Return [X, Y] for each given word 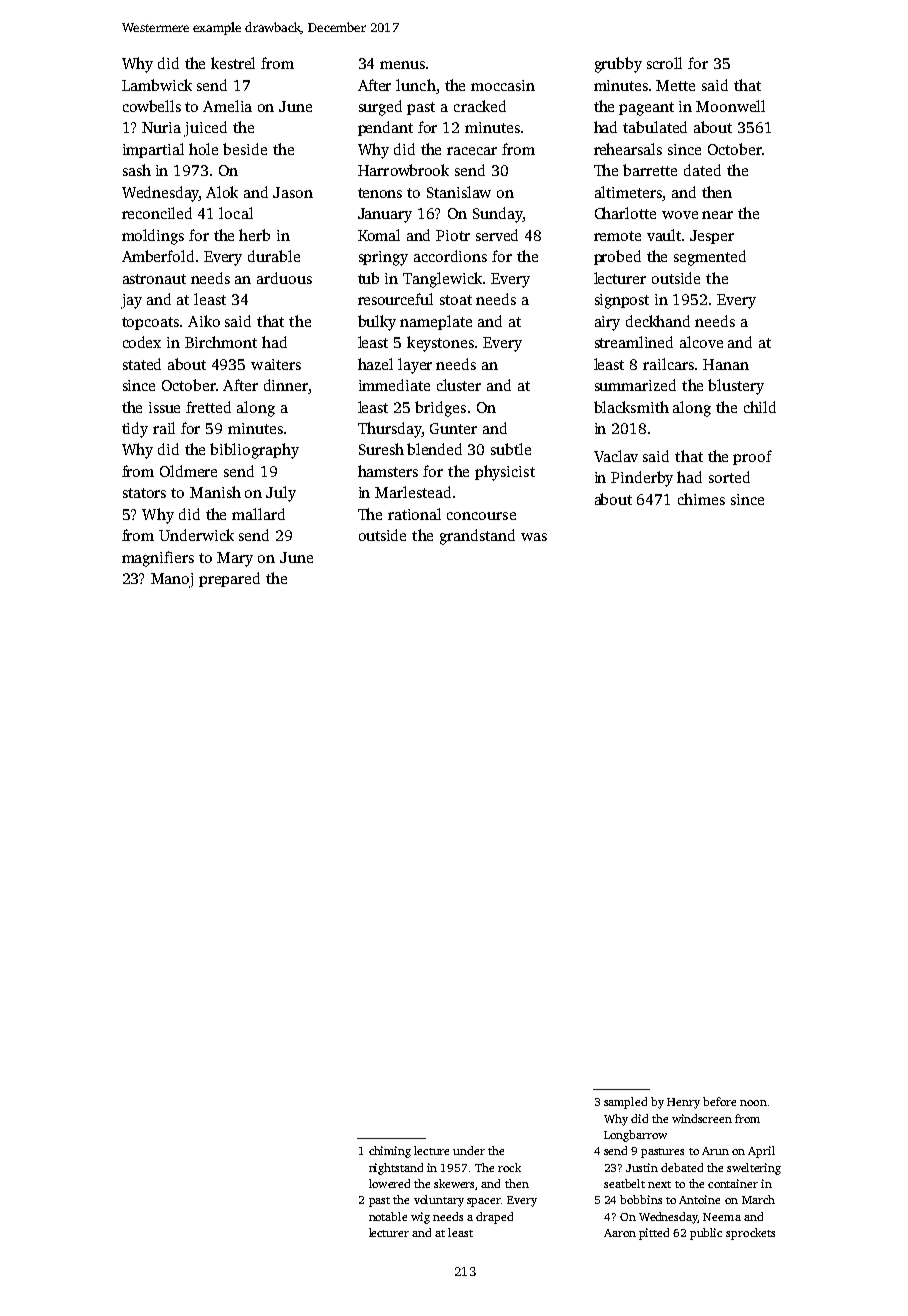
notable [388, 1216]
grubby [618, 65]
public [706, 1234]
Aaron [620, 1233]
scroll [664, 63]
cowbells [152, 106]
